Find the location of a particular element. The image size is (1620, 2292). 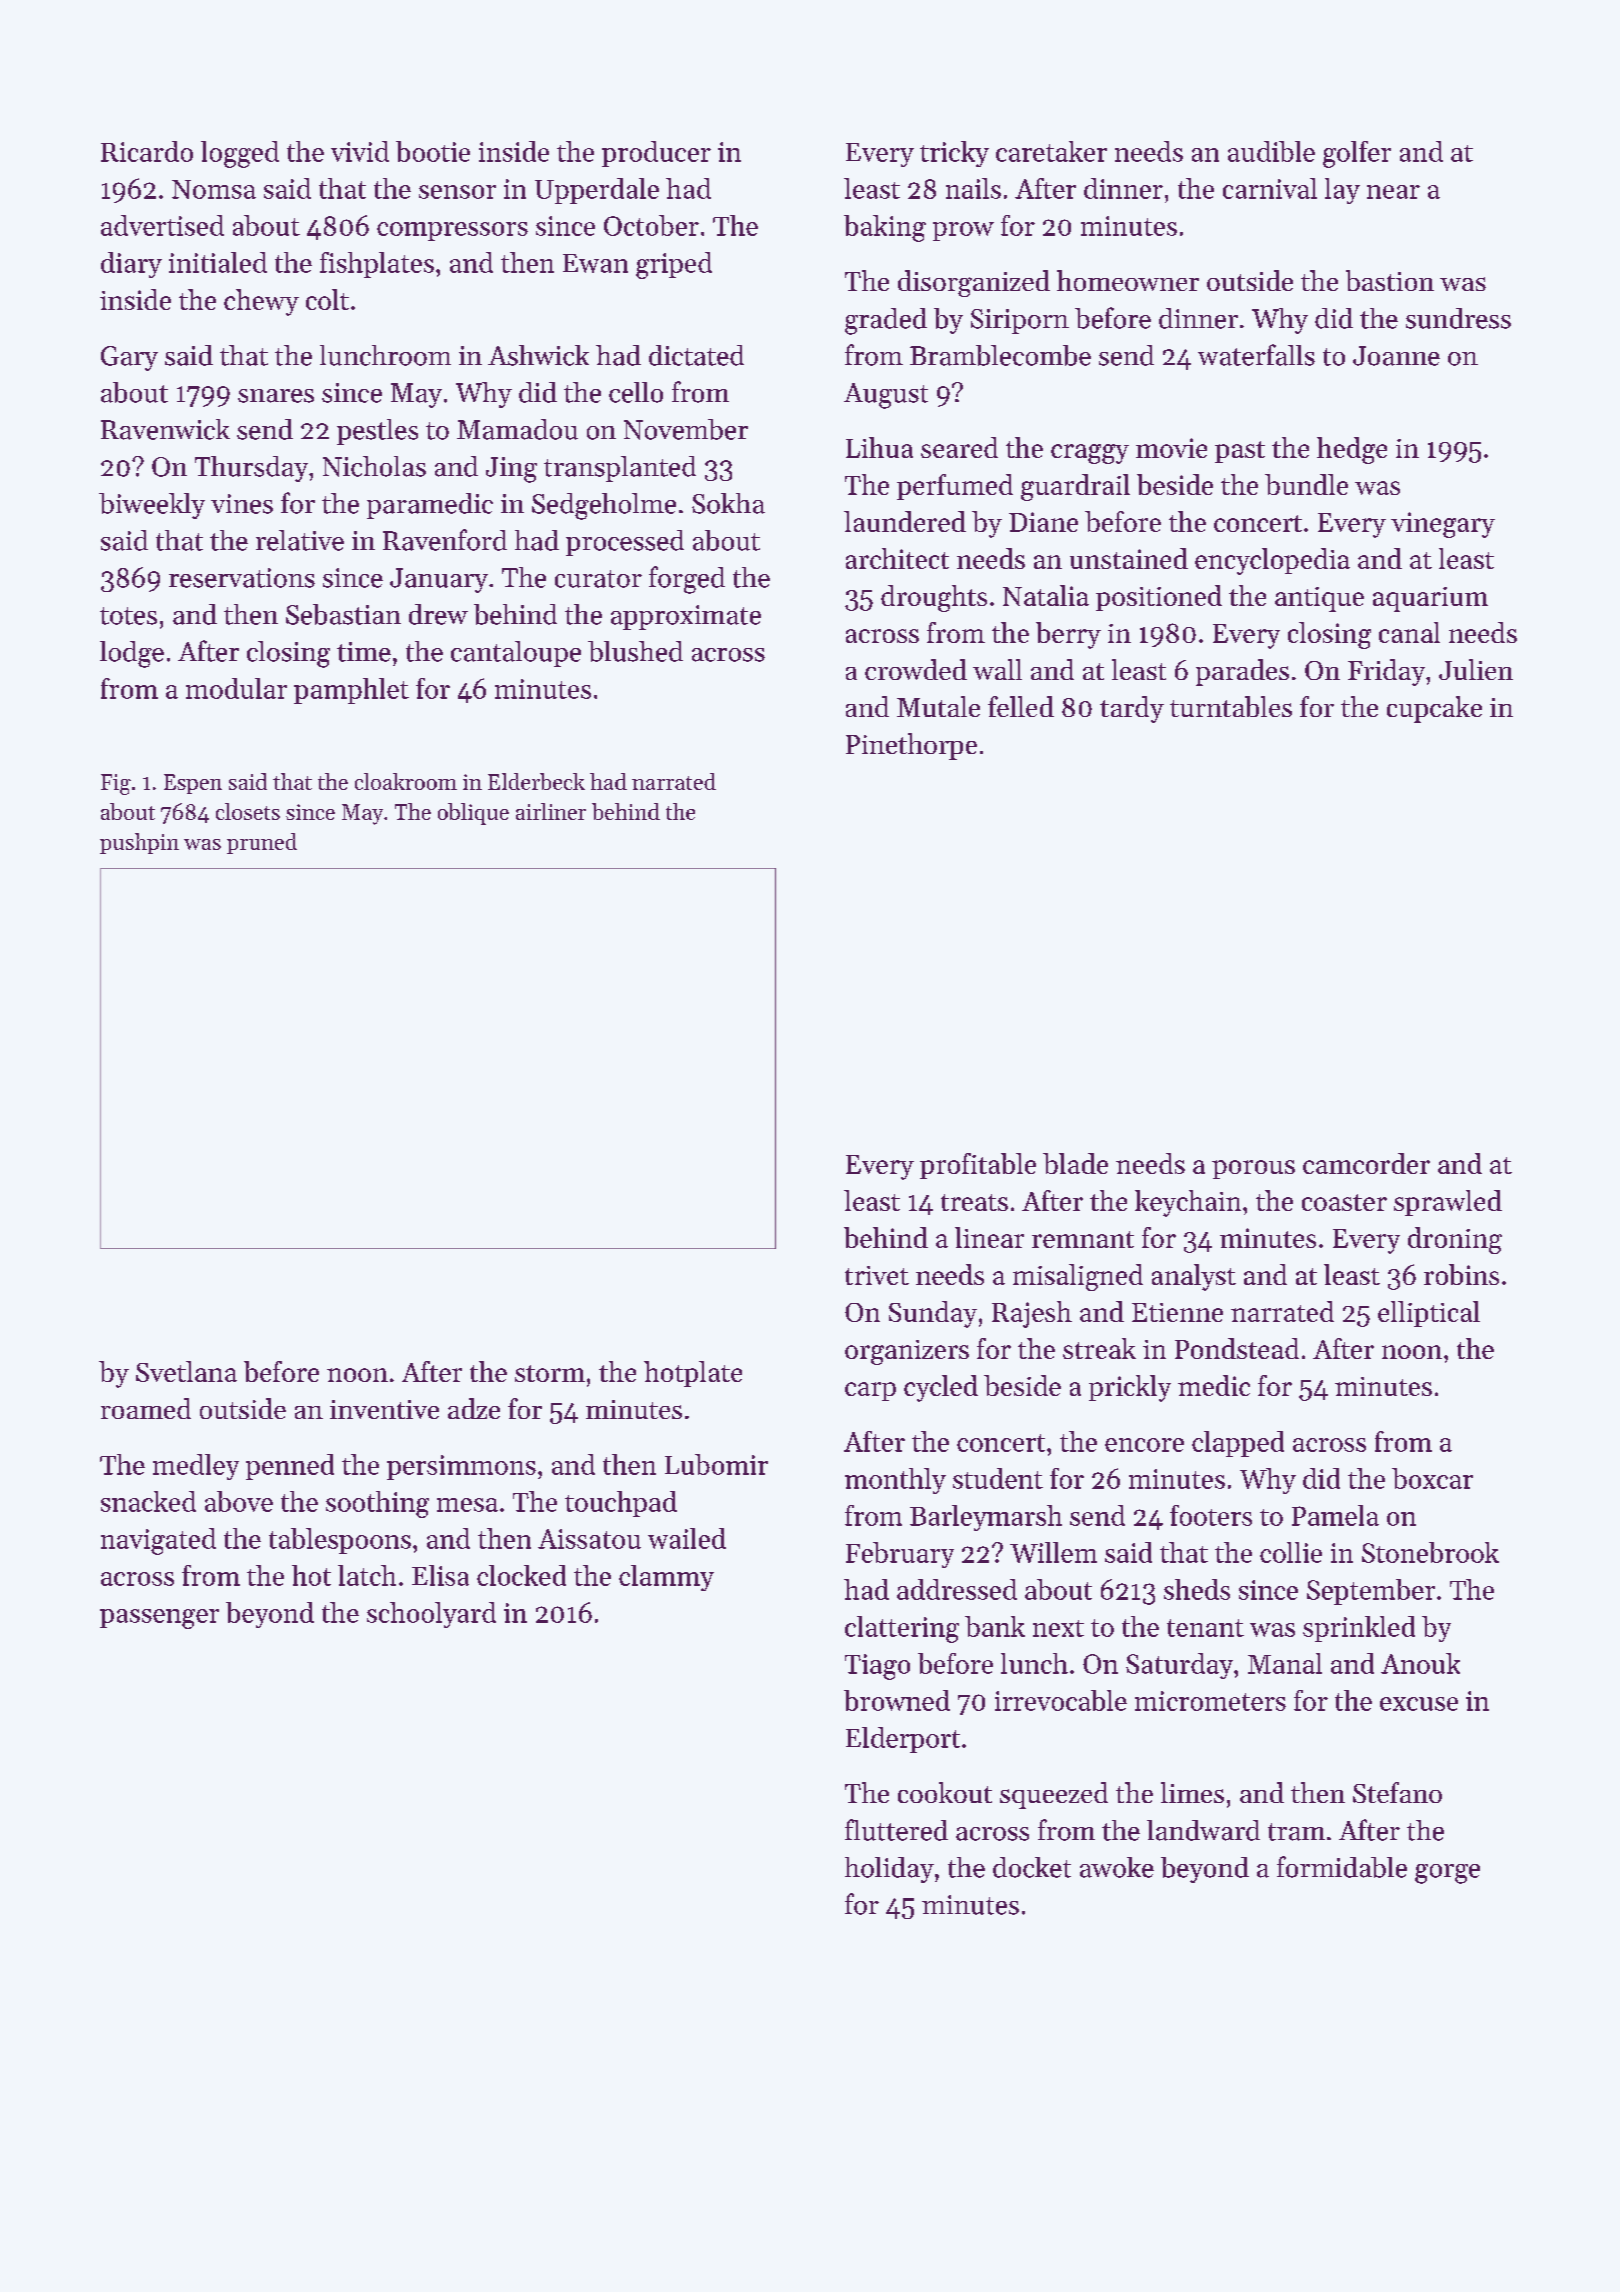

trivet is located at coordinates (877, 1275).
